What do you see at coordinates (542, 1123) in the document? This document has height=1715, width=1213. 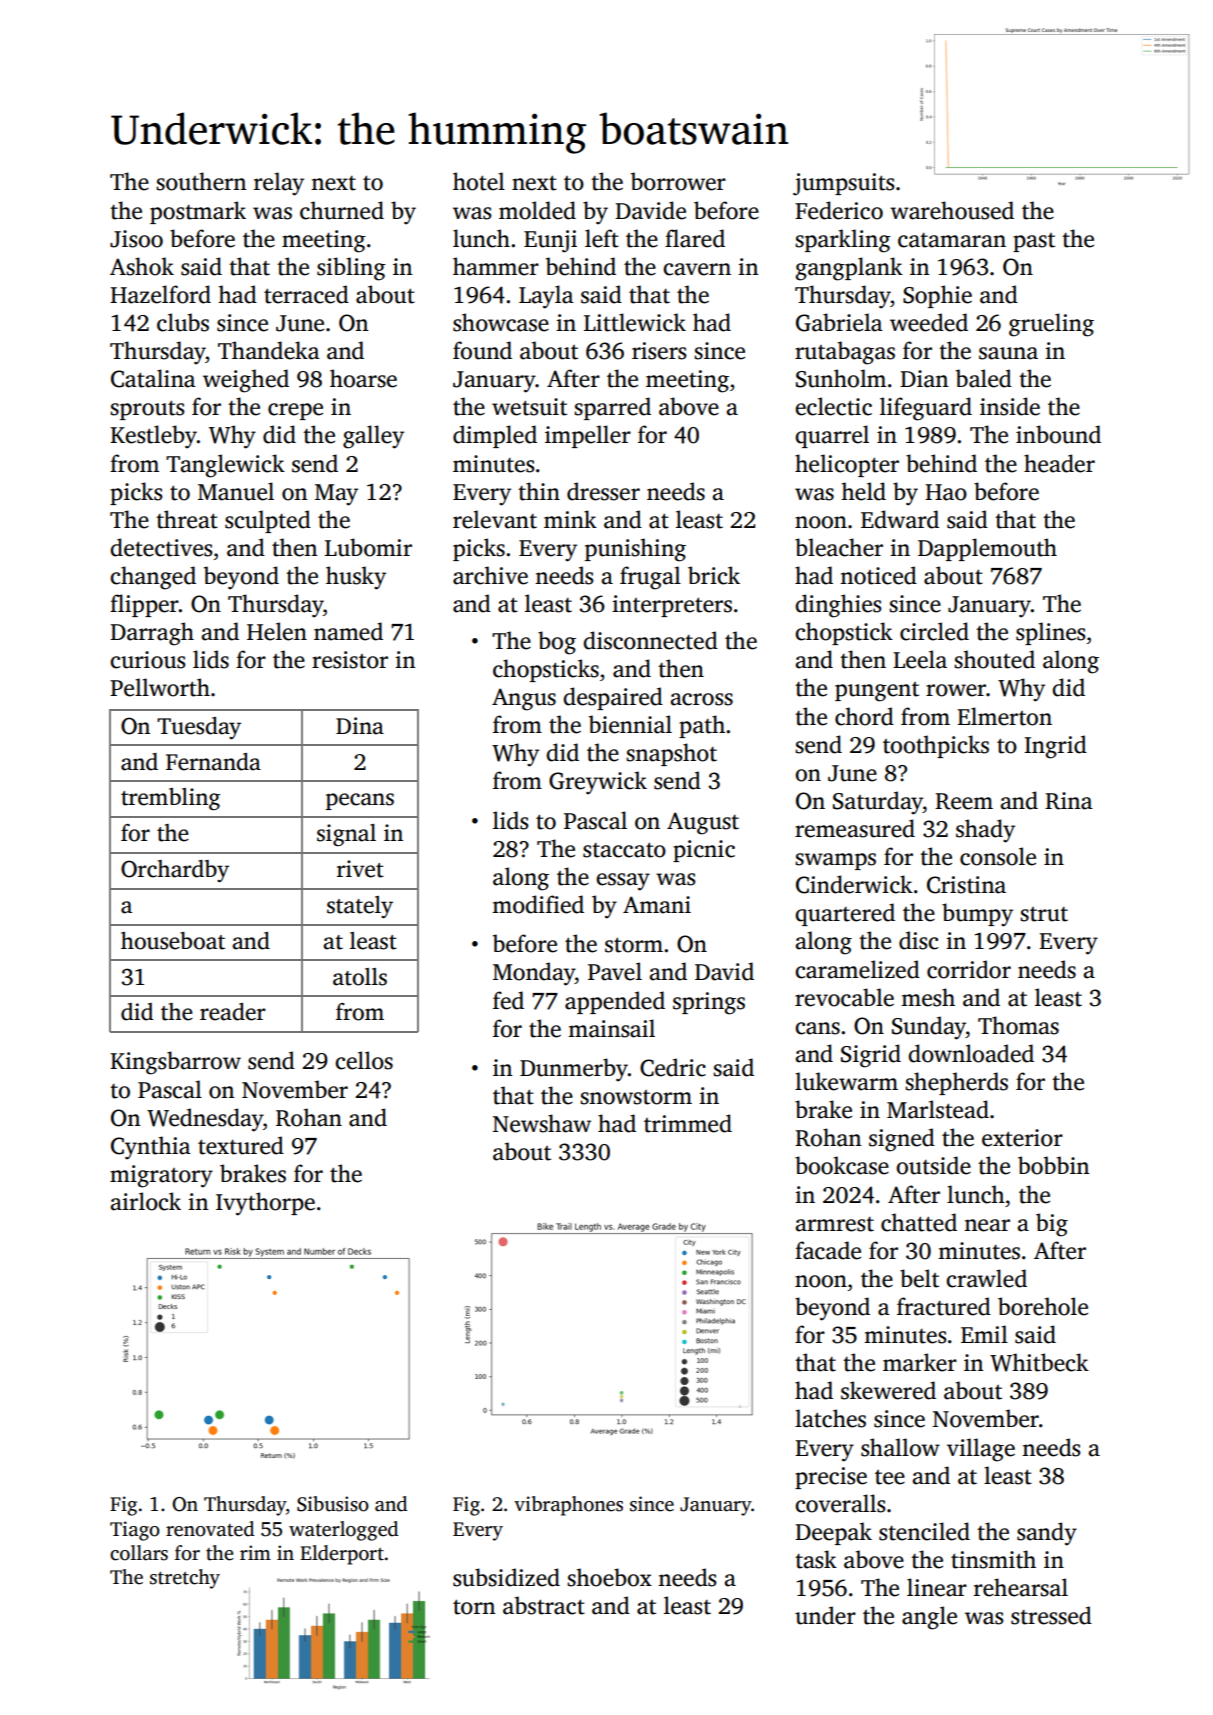 I see `Newshaw` at bounding box center [542, 1123].
